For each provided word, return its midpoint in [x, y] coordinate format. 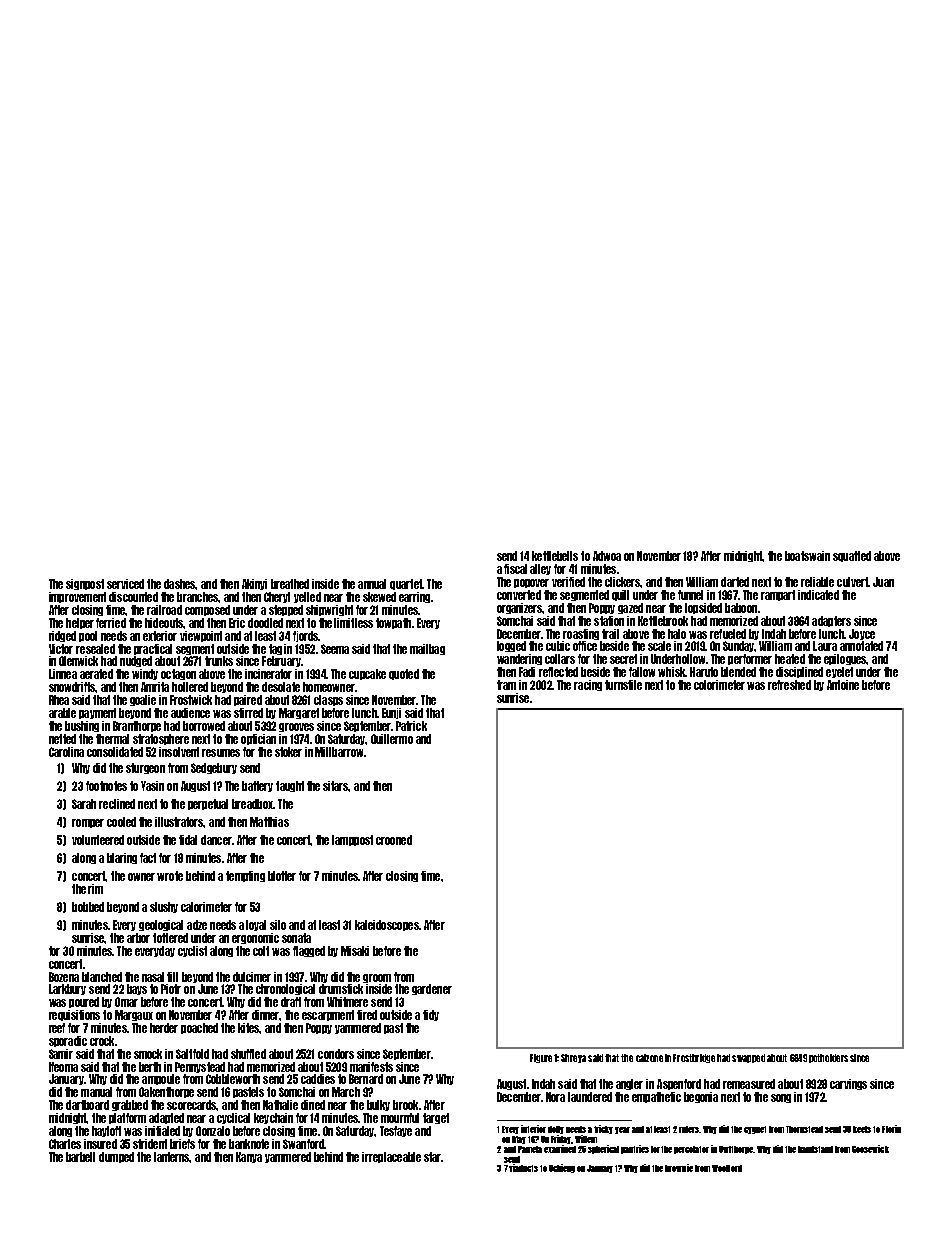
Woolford [727, 1168]
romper [88, 823]
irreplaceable [391, 1157]
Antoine [843, 685]
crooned [394, 840]
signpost [85, 584]
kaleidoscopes [387, 925]
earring [414, 597]
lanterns [172, 1157]
